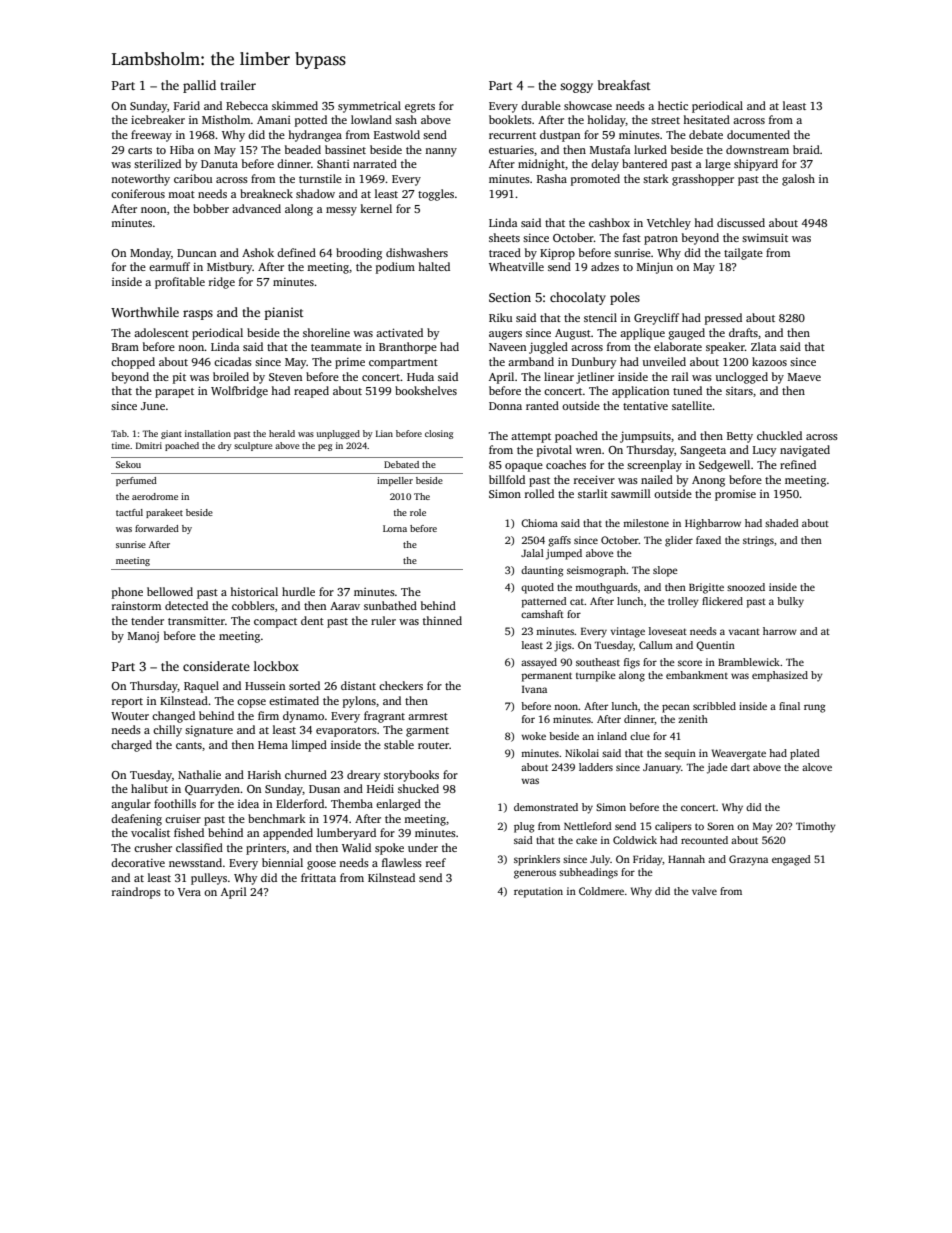 The height and width of the screenshot is (1233, 952). I want to click on Hussein, so click(265, 686).
